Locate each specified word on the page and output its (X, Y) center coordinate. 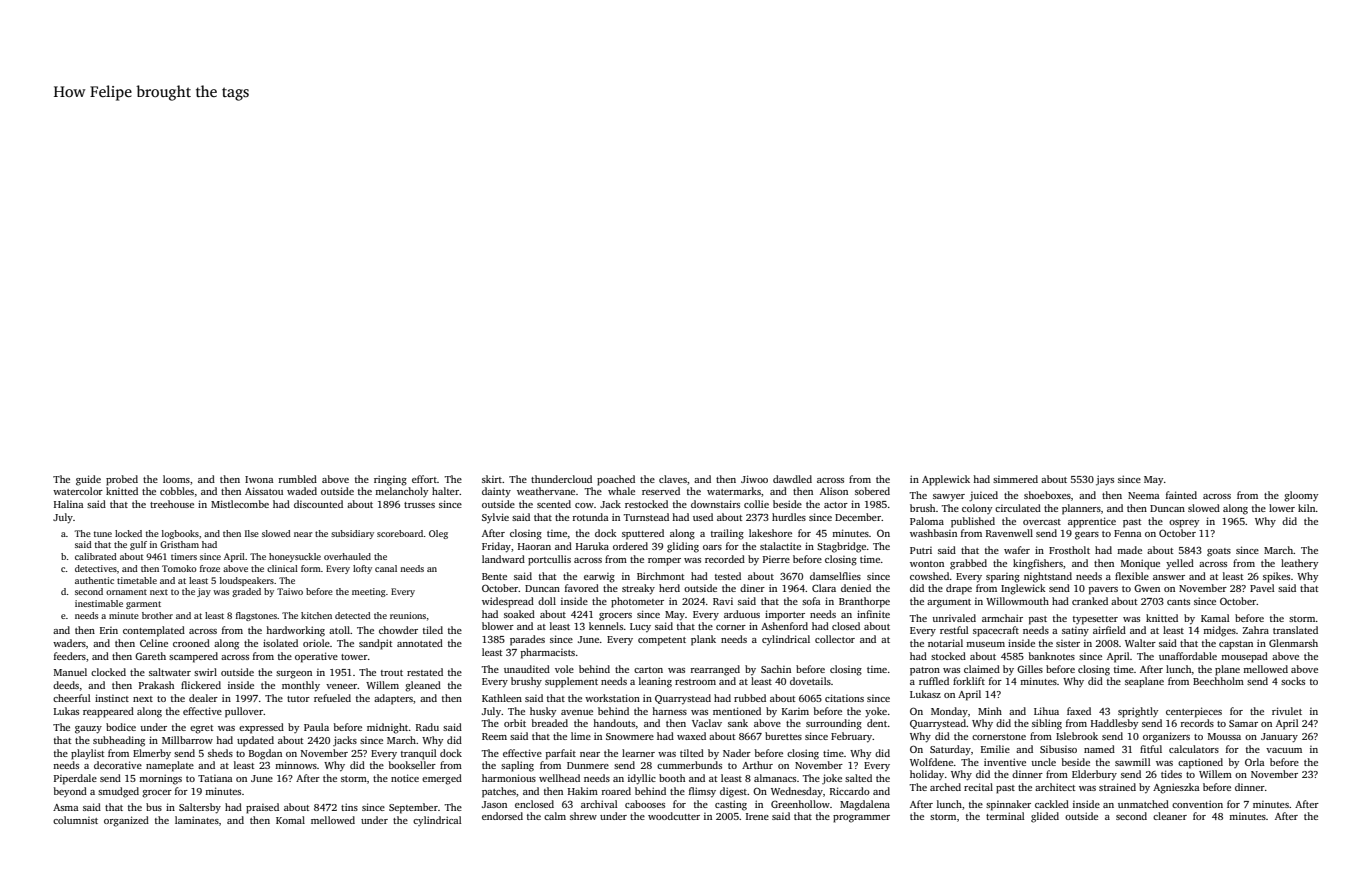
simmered (1015, 479)
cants (1178, 602)
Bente (494, 576)
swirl (205, 672)
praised (262, 808)
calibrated (96, 556)
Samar (1243, 723)
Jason (494, 804)
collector (835, 639)
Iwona (259, 479)
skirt (492, 479)
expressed (261, 728)
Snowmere (630, 736)
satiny (1075, 632)
